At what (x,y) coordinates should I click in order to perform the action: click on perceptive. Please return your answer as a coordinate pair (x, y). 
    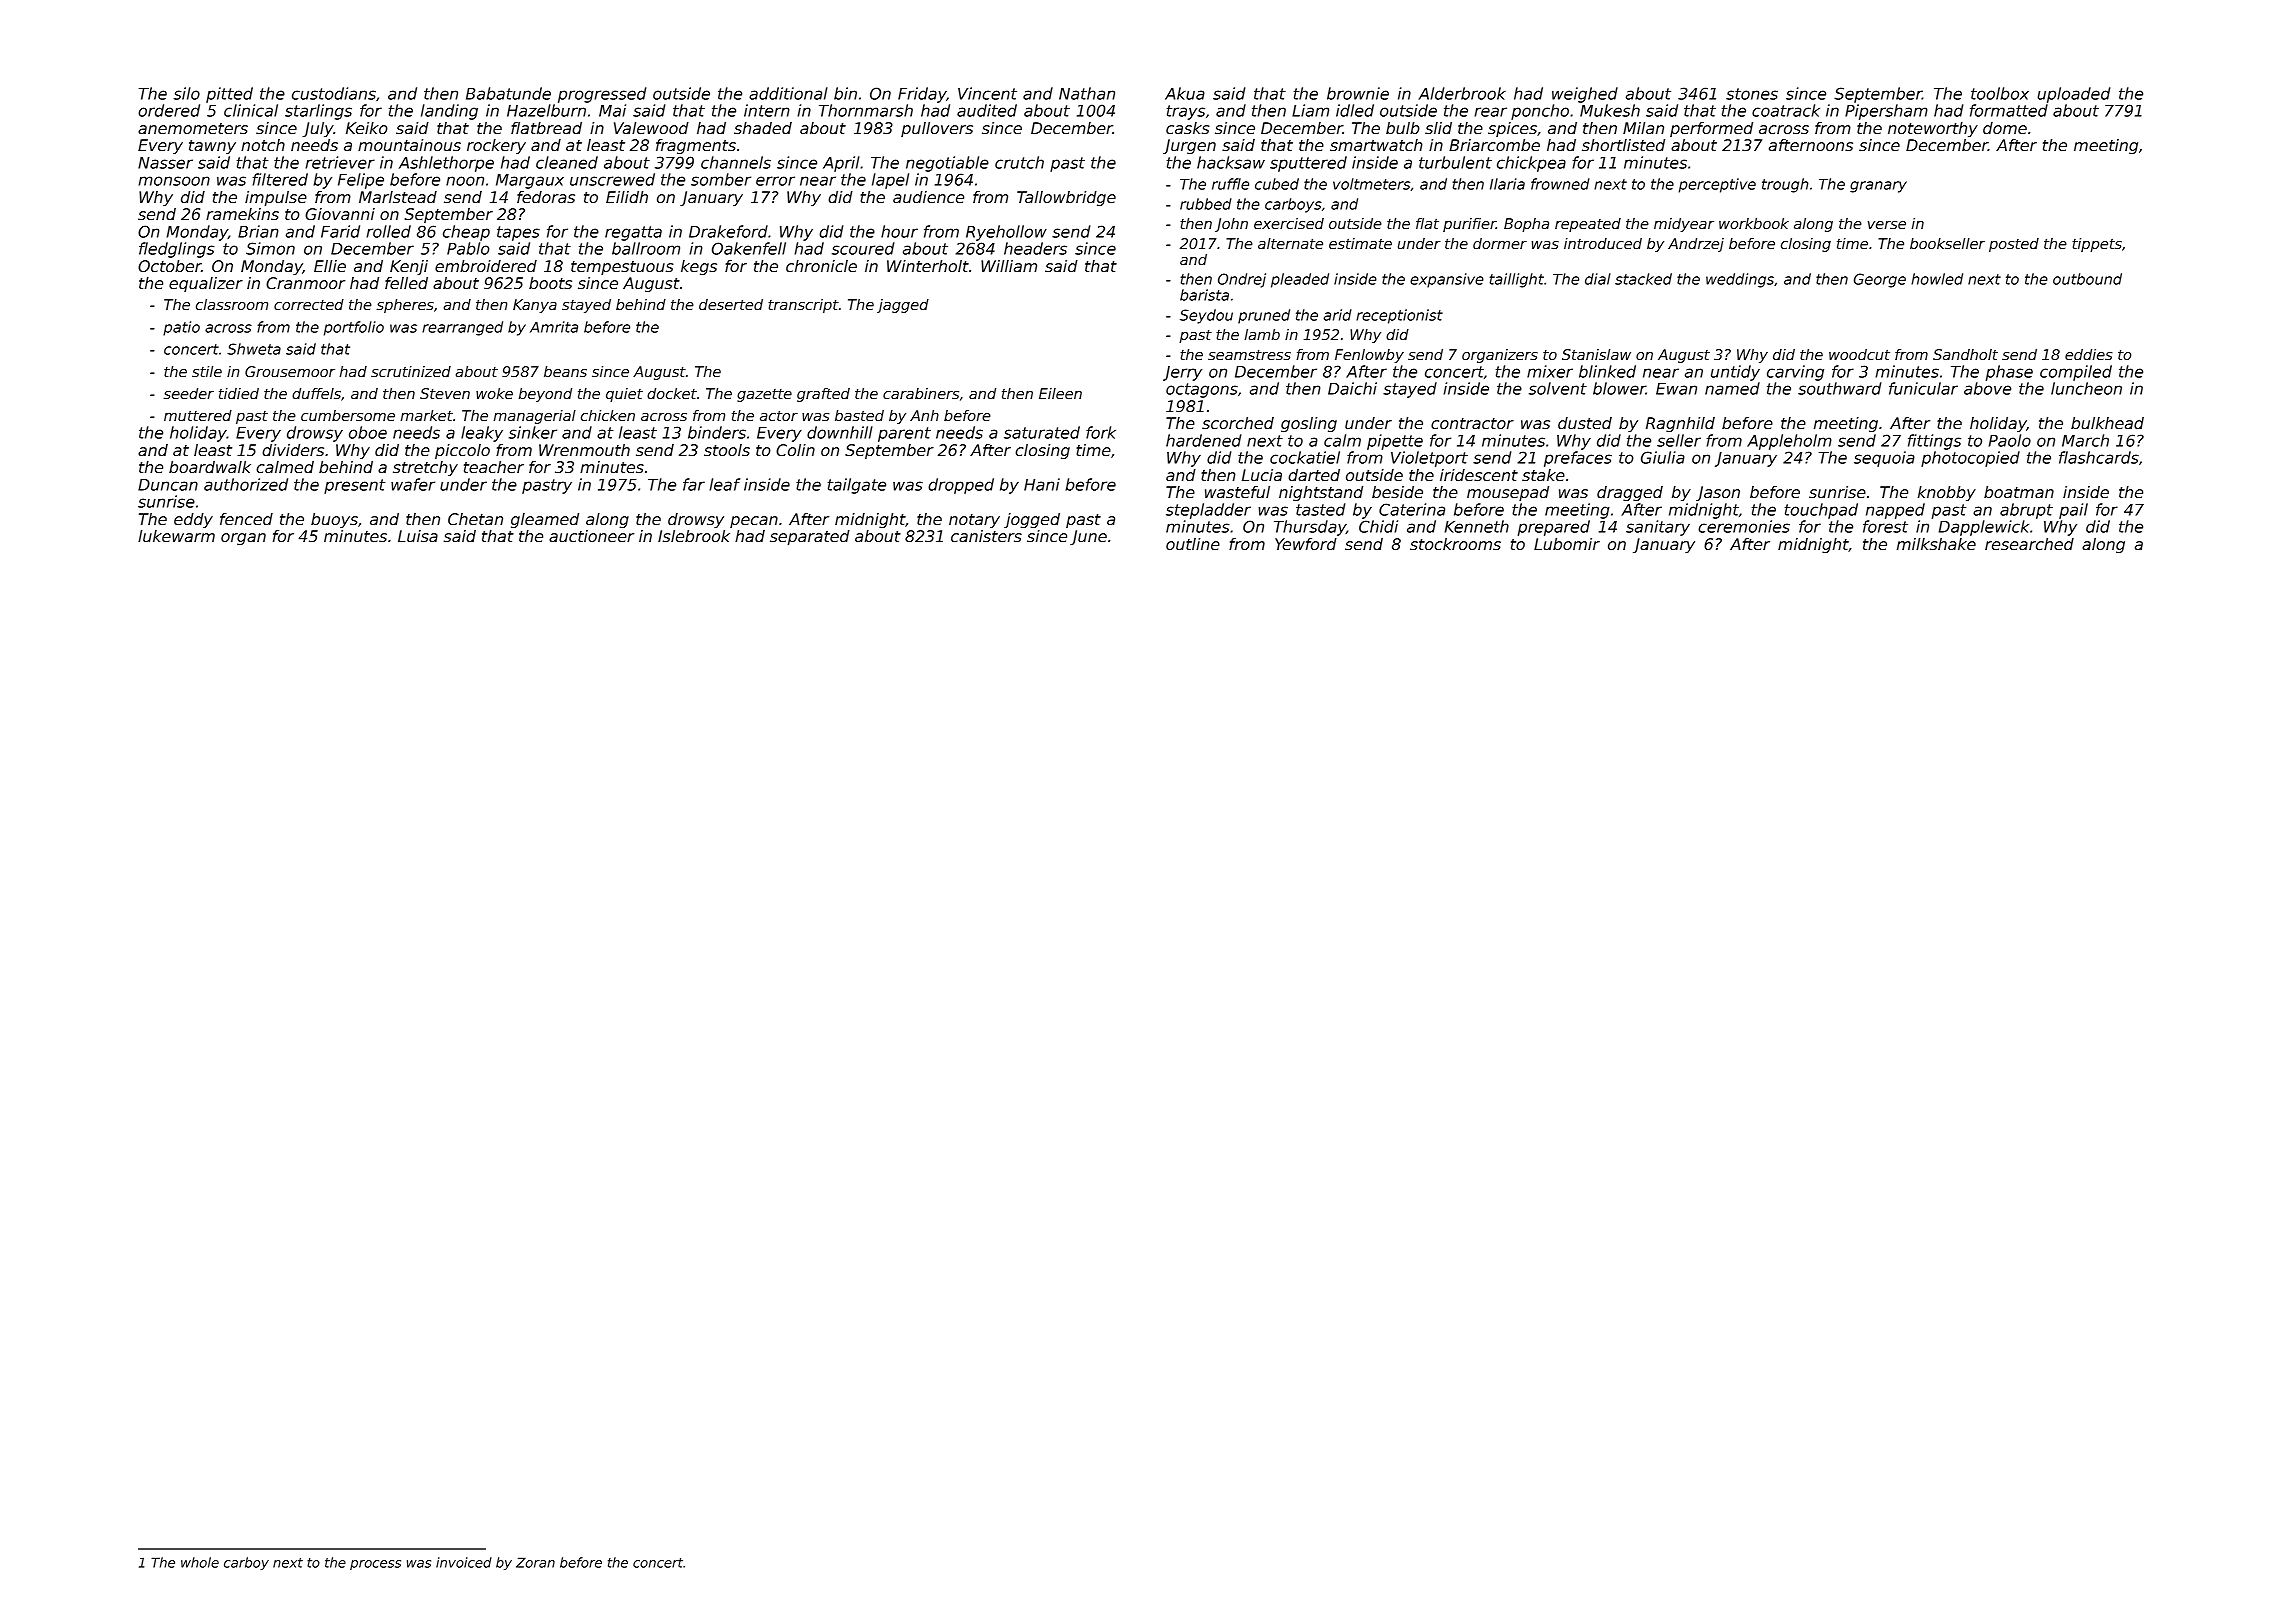
    Looking at the image, I should click on (1717, 185).
